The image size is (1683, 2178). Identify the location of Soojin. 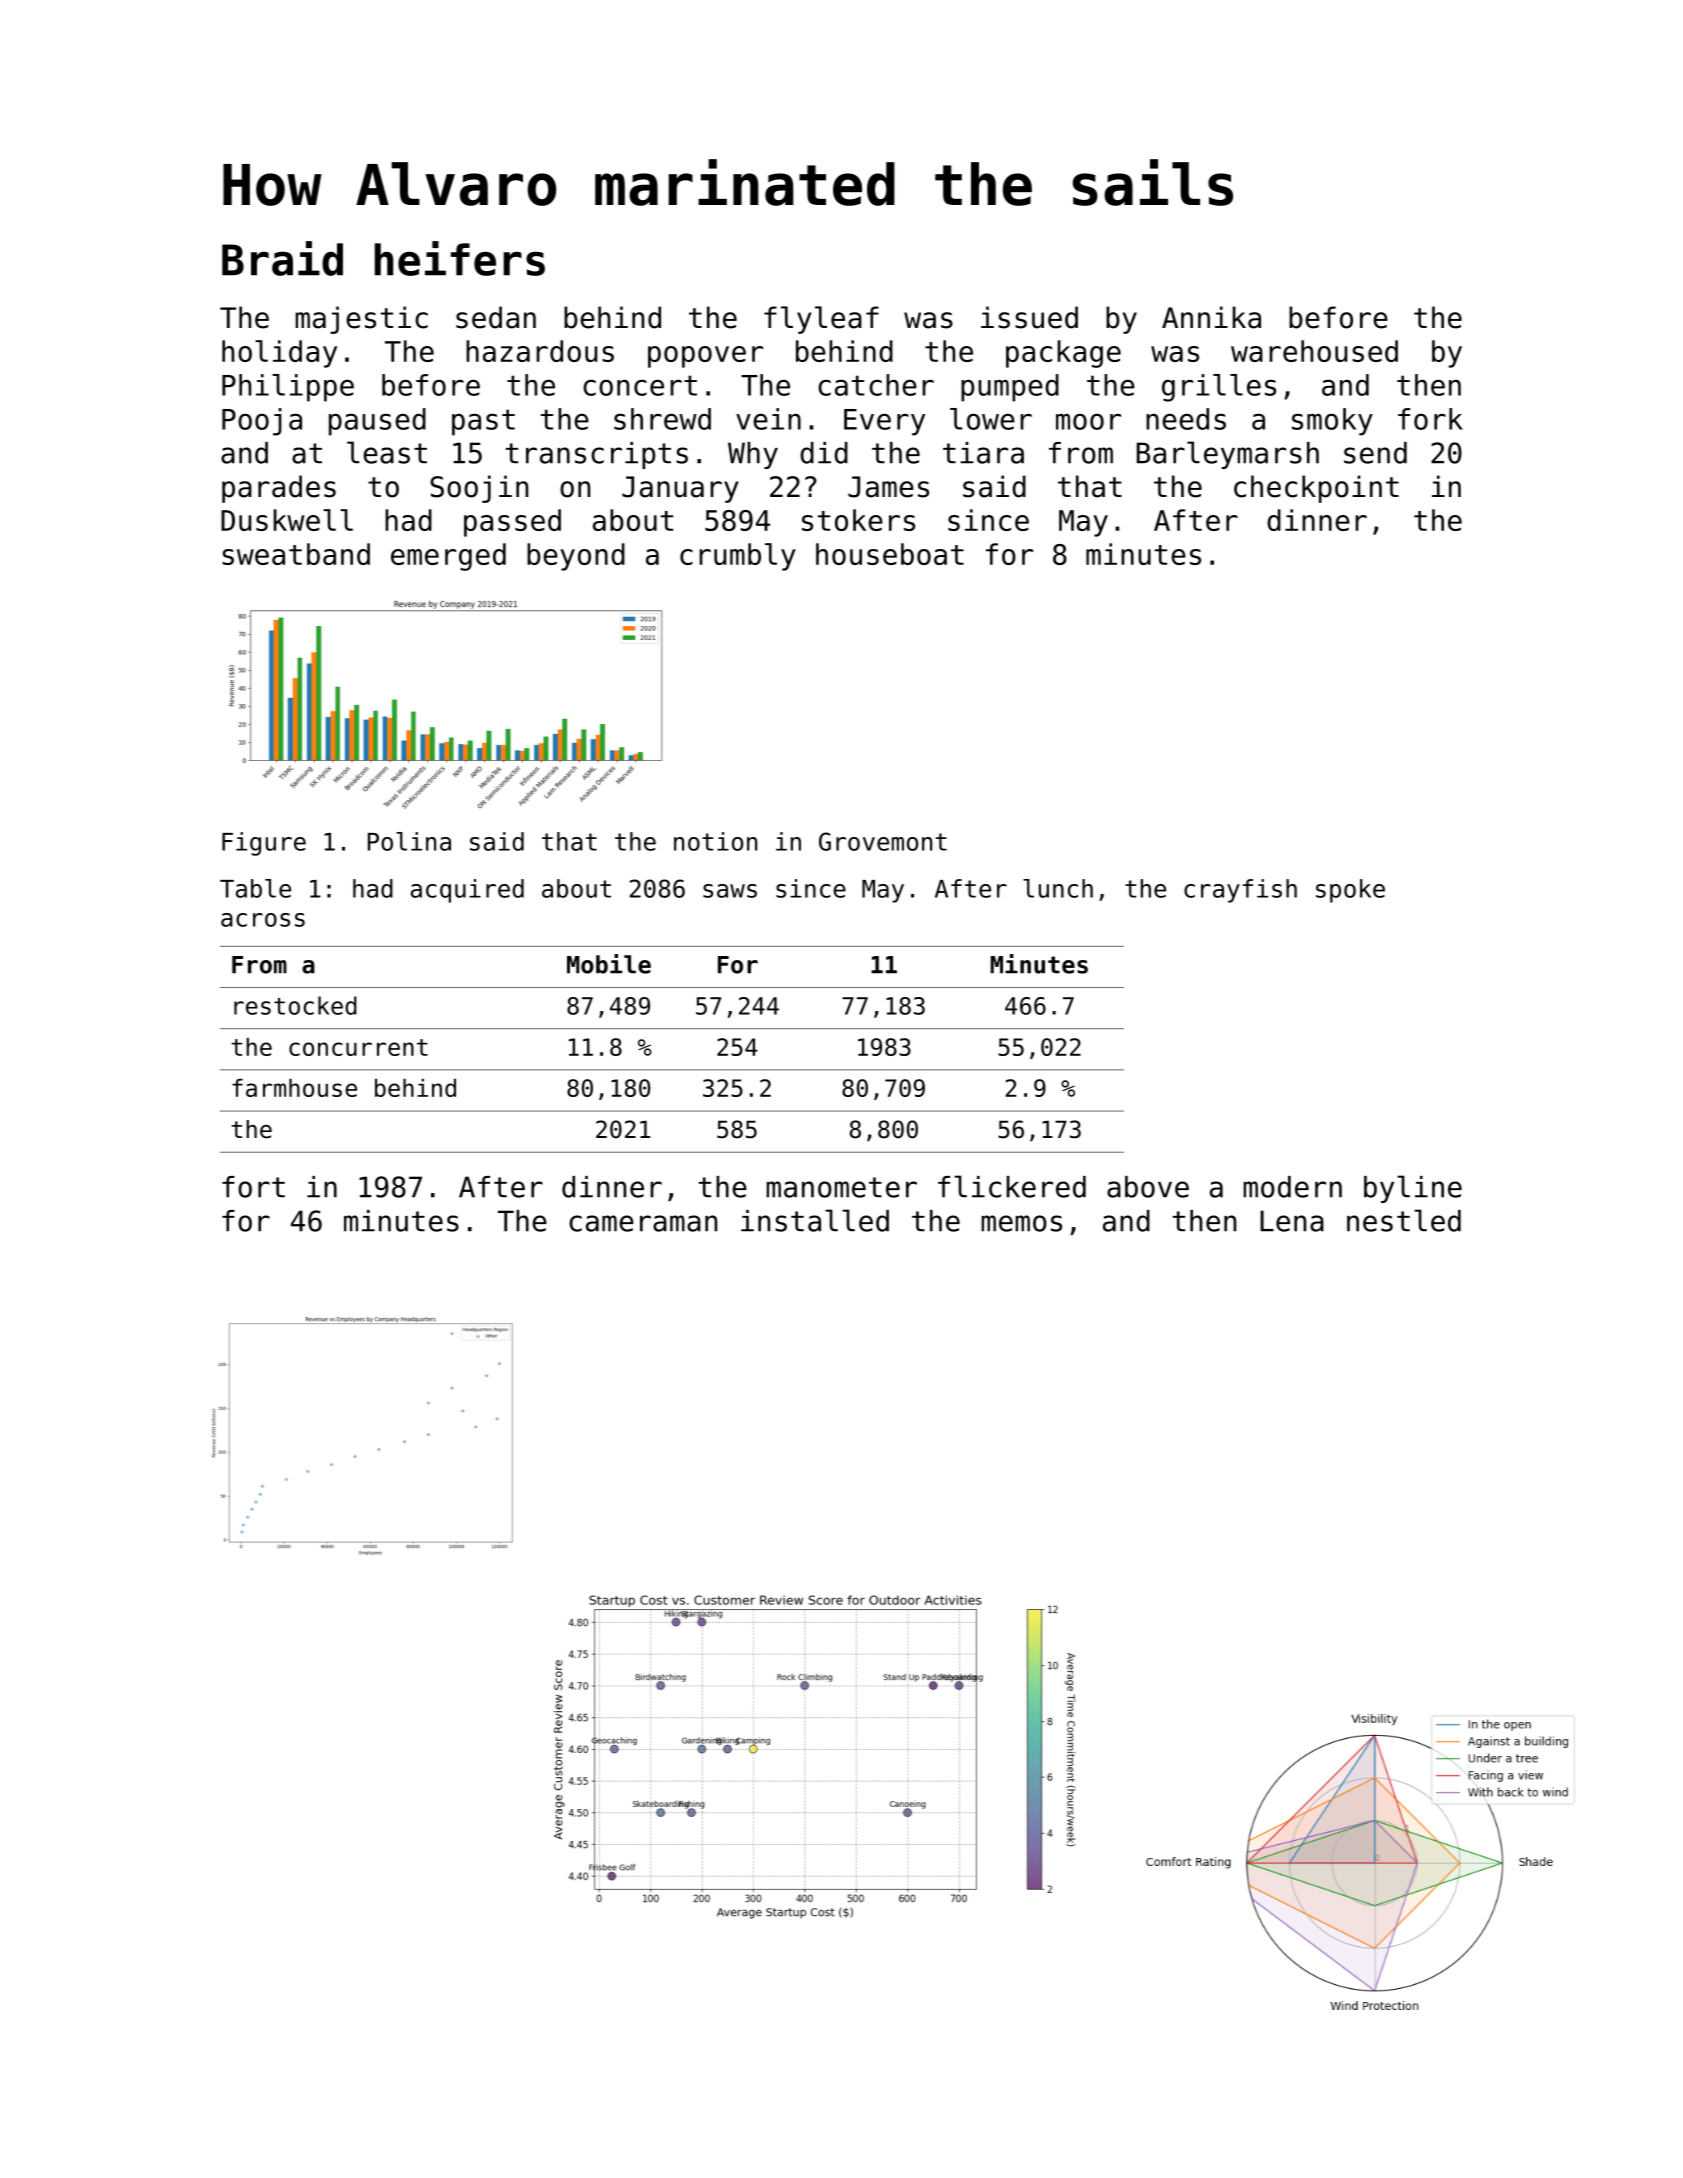
(479, 489).
